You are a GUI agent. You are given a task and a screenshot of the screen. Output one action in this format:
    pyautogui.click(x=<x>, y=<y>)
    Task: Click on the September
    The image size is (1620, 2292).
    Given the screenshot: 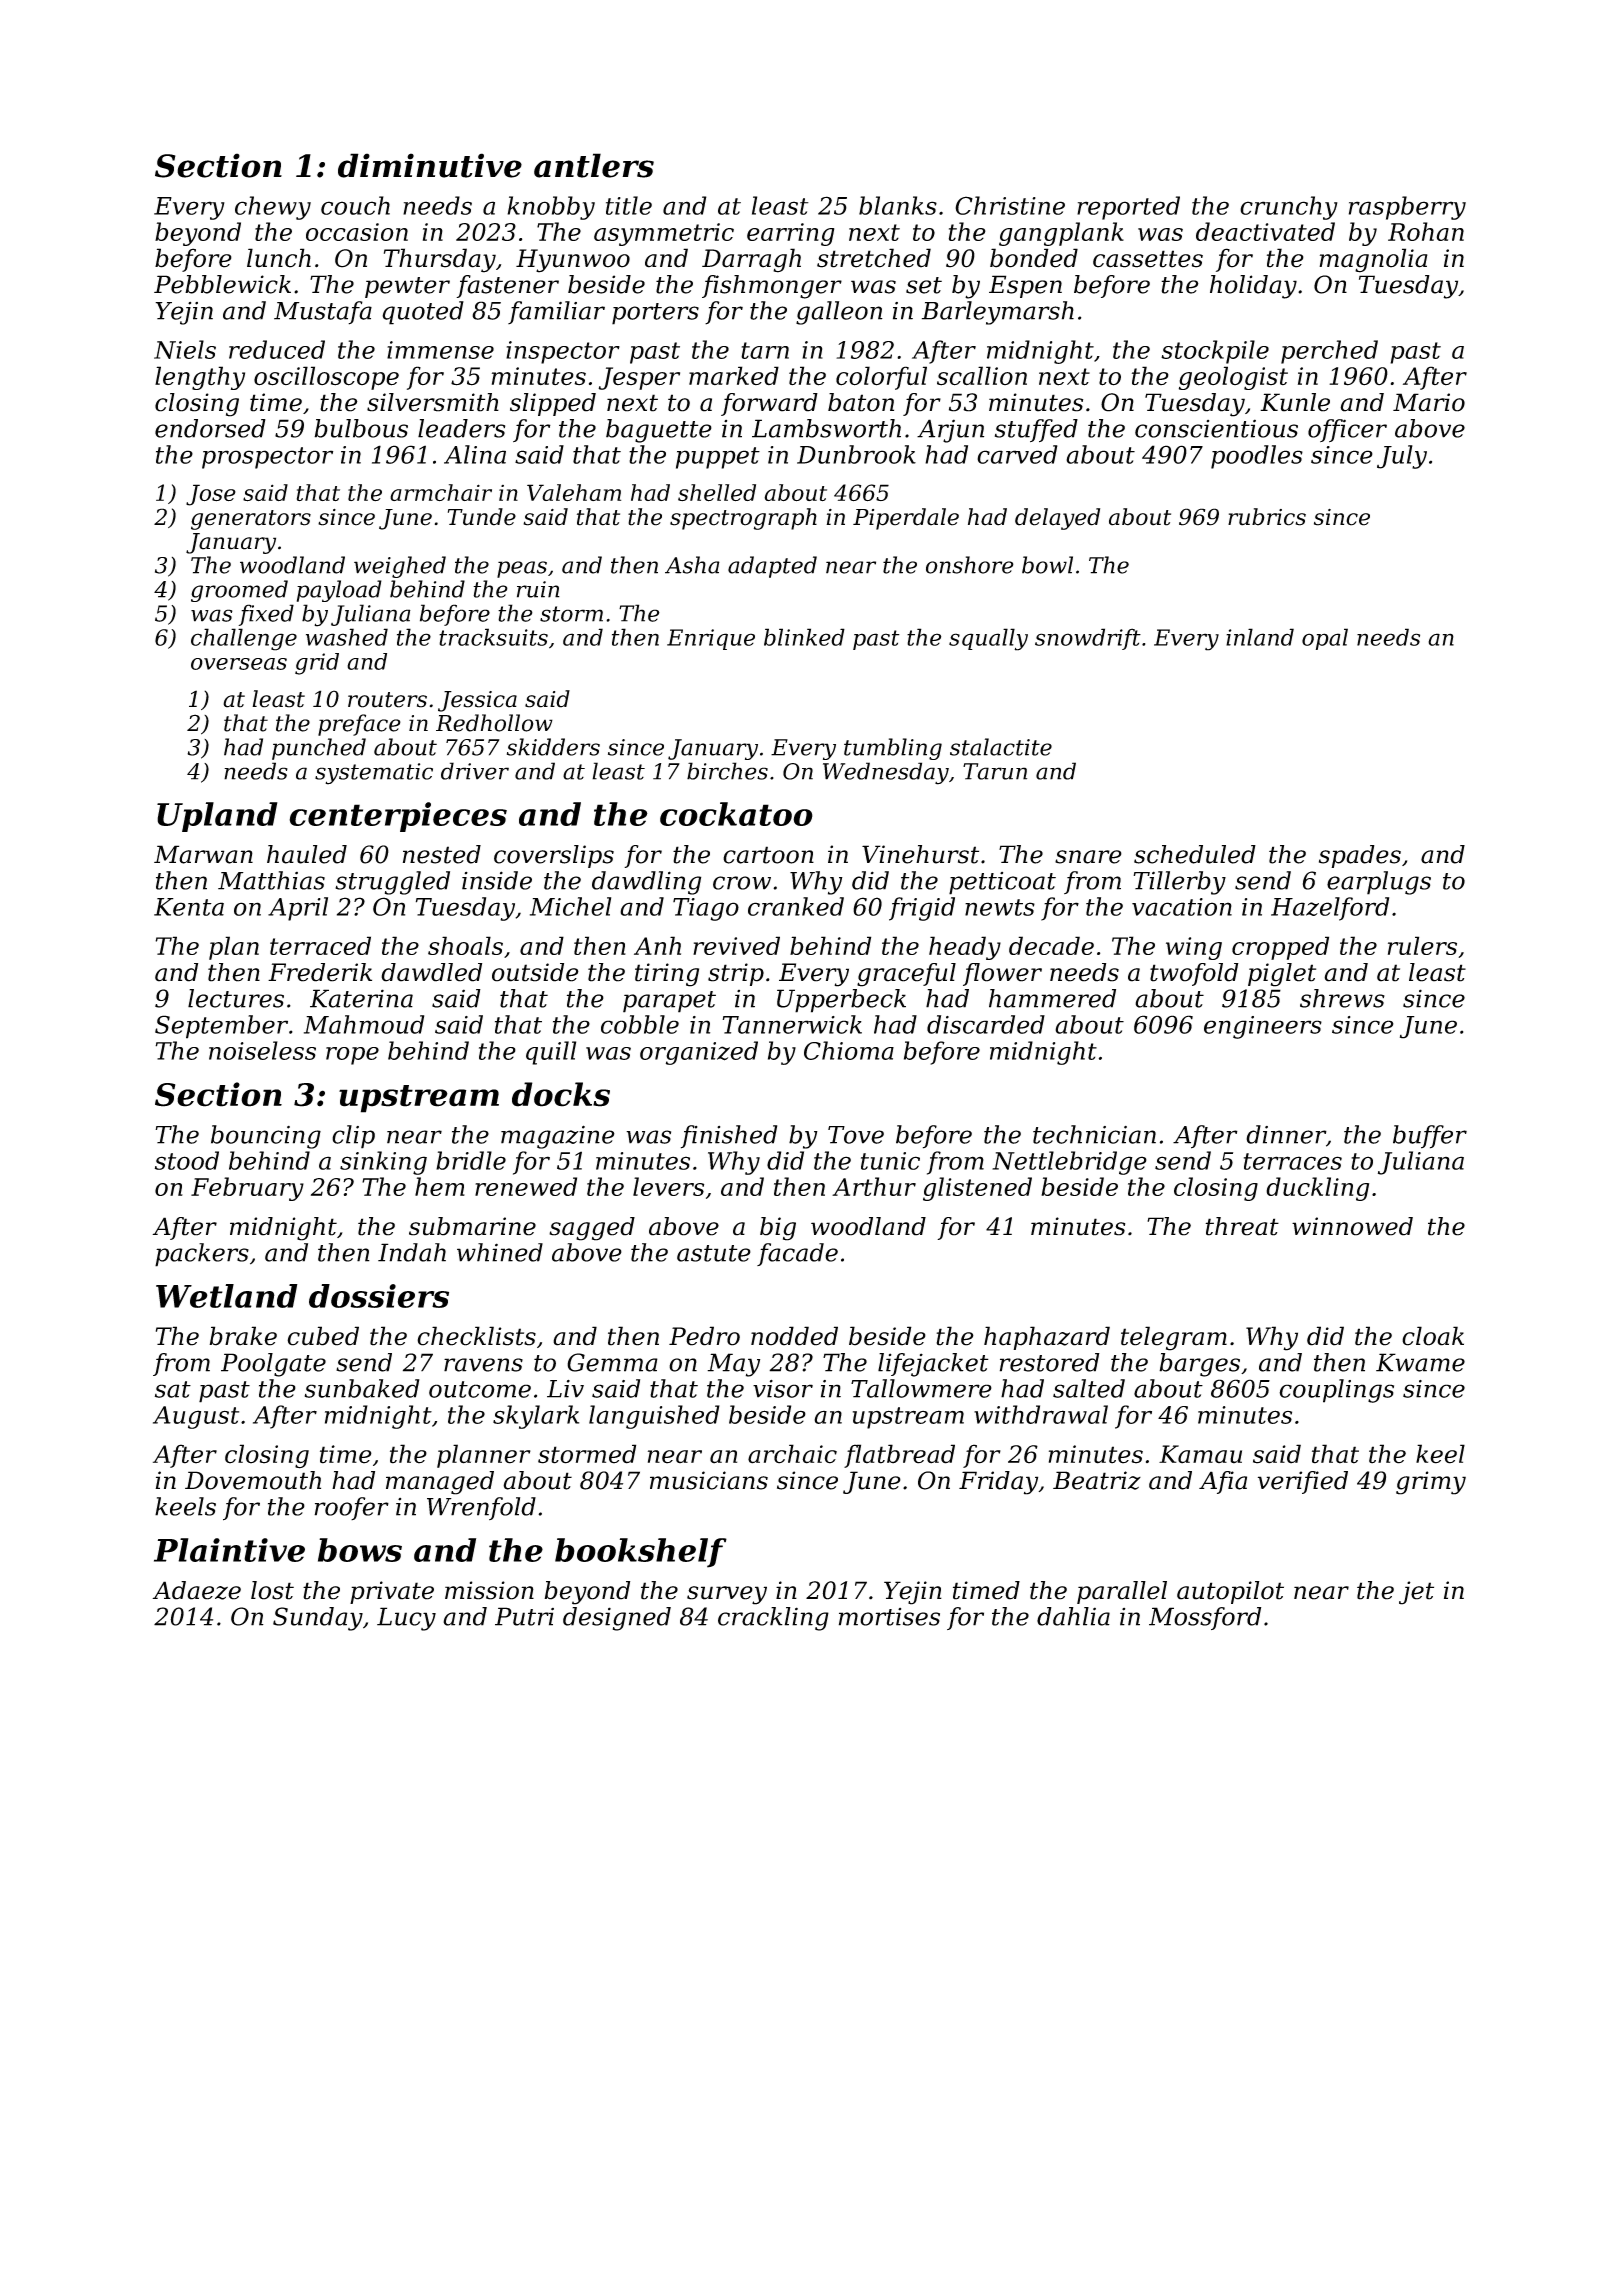 What is the action you would take?
    pyautogui.click(x=221, y=1027)
